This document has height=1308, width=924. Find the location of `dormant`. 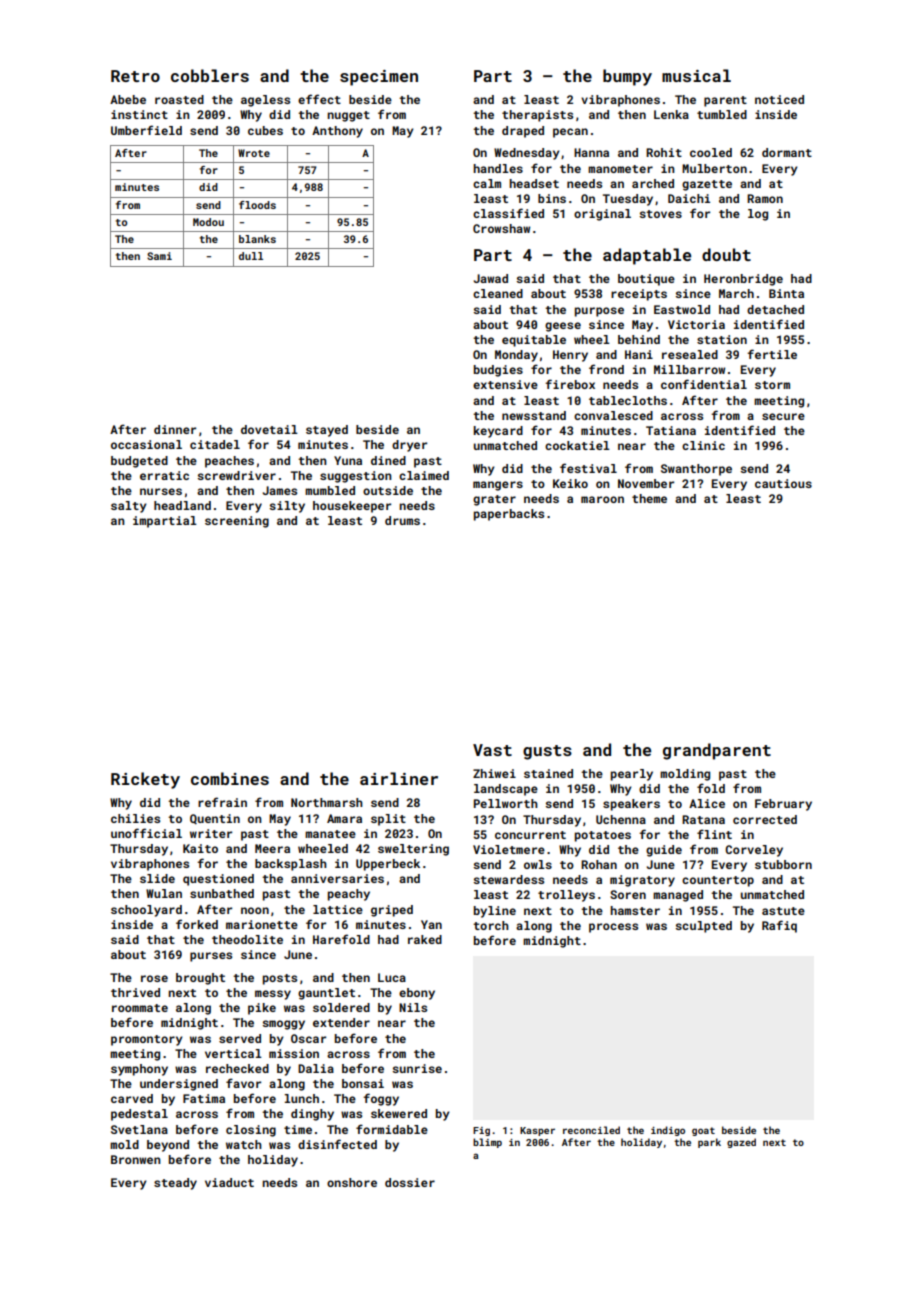

dormant is located at coordinates (787, 152).
